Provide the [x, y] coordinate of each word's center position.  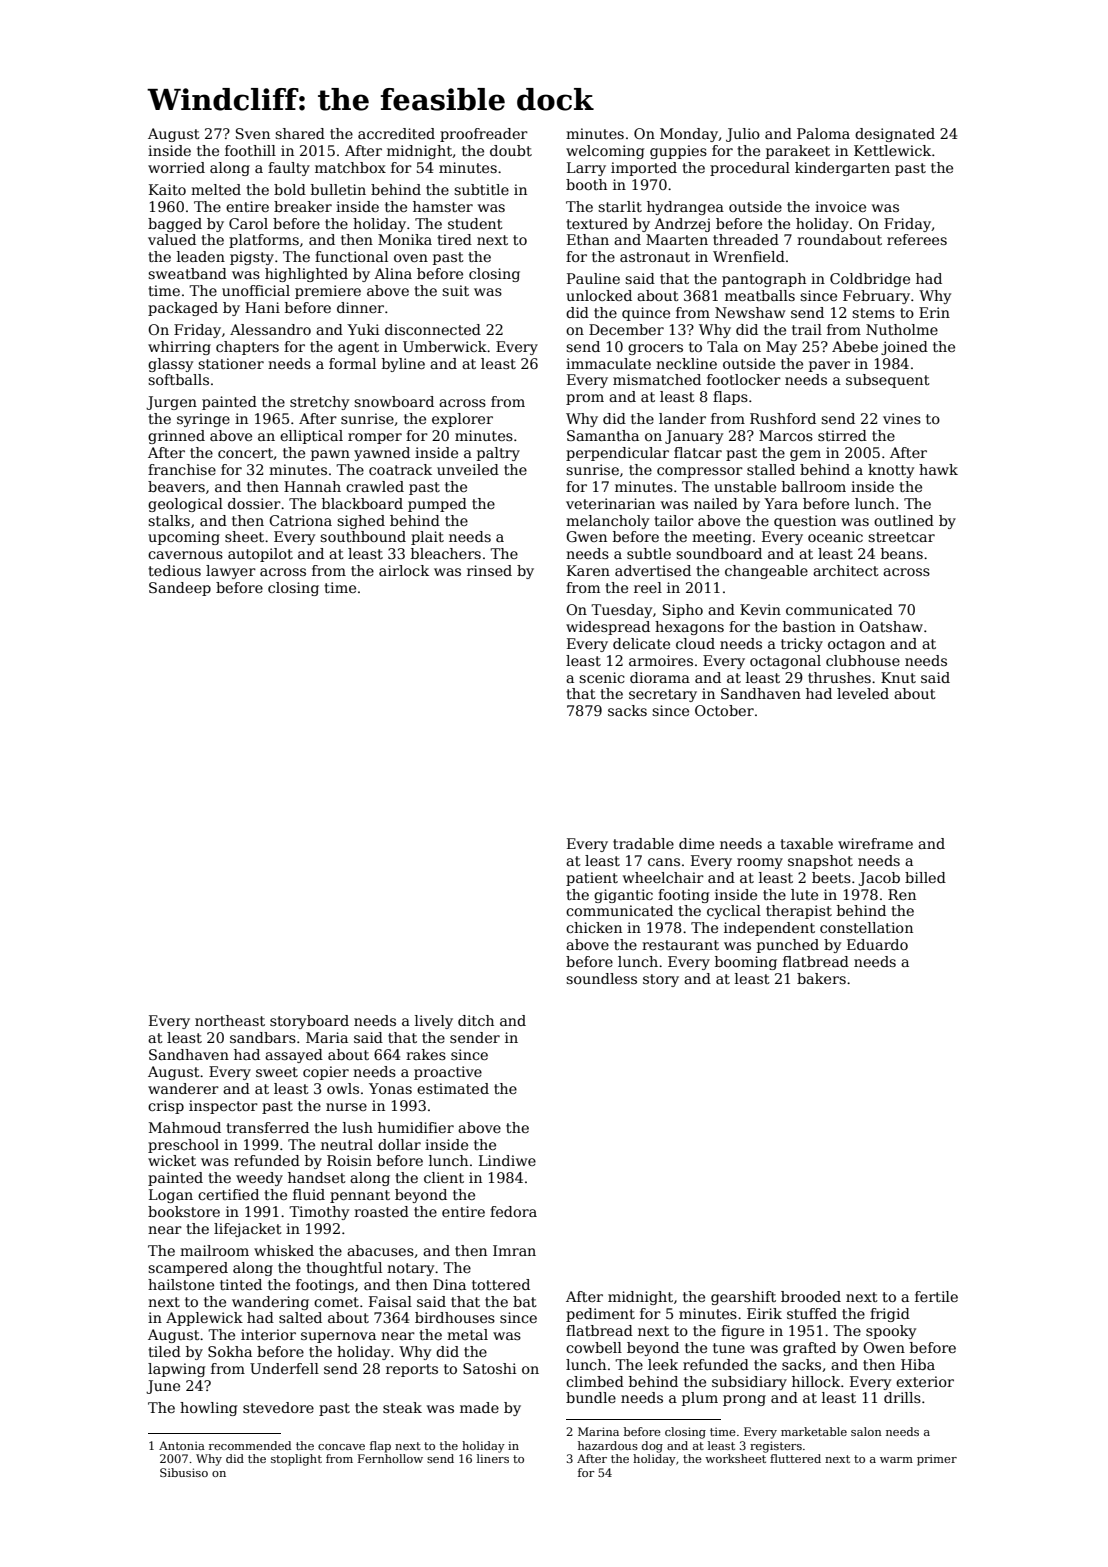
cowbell [594, 1347]
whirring [179, 348]
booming [746, 963]
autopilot [260, 555]
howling [208, 1409]
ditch [476, 1020]
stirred [842, 435]
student [475, 223]
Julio [743, 135]
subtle [649, 553]
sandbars [263, 1037]
